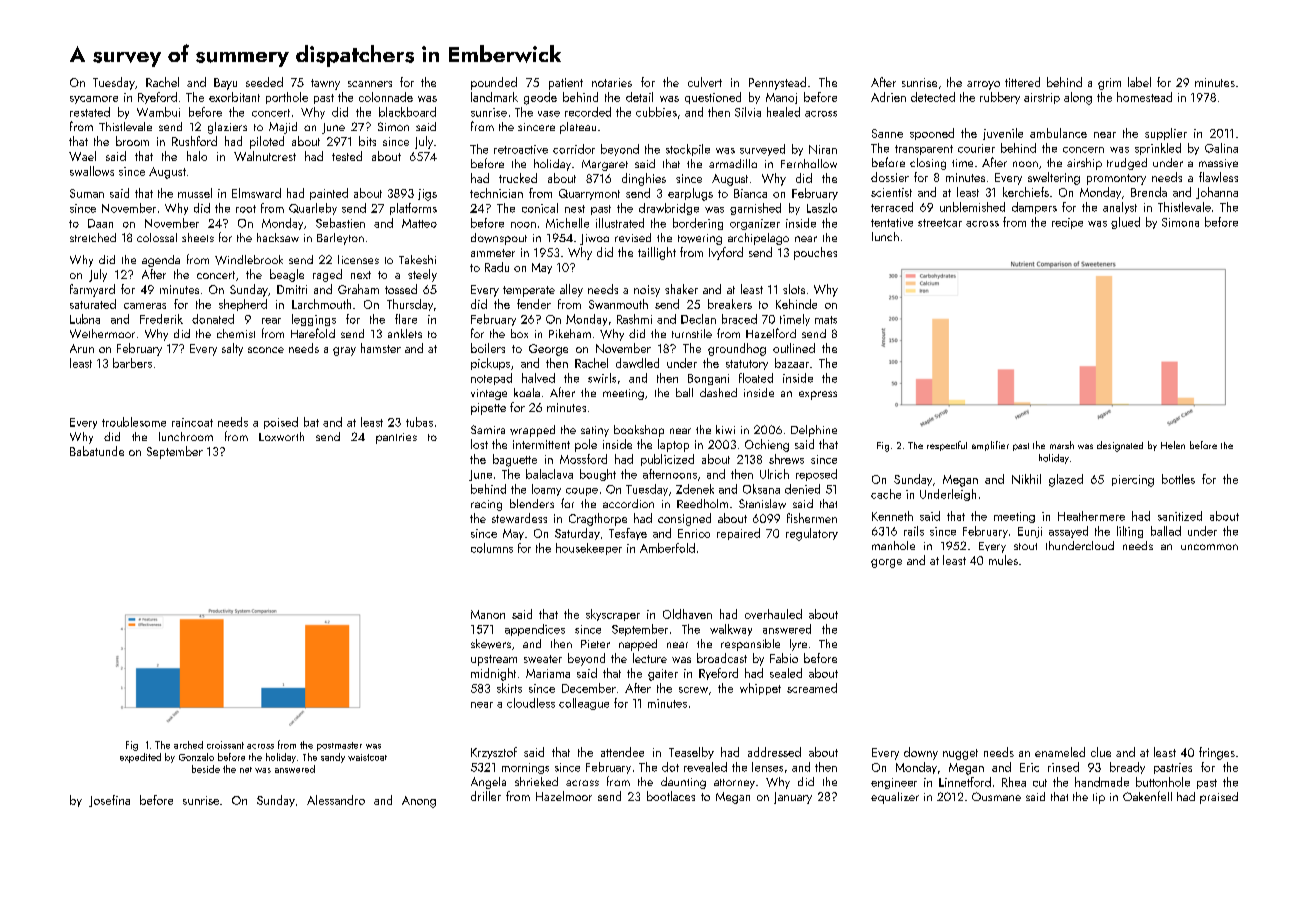 This page has width=1308, height=924. I want to click on salty, so click(232, 349).
